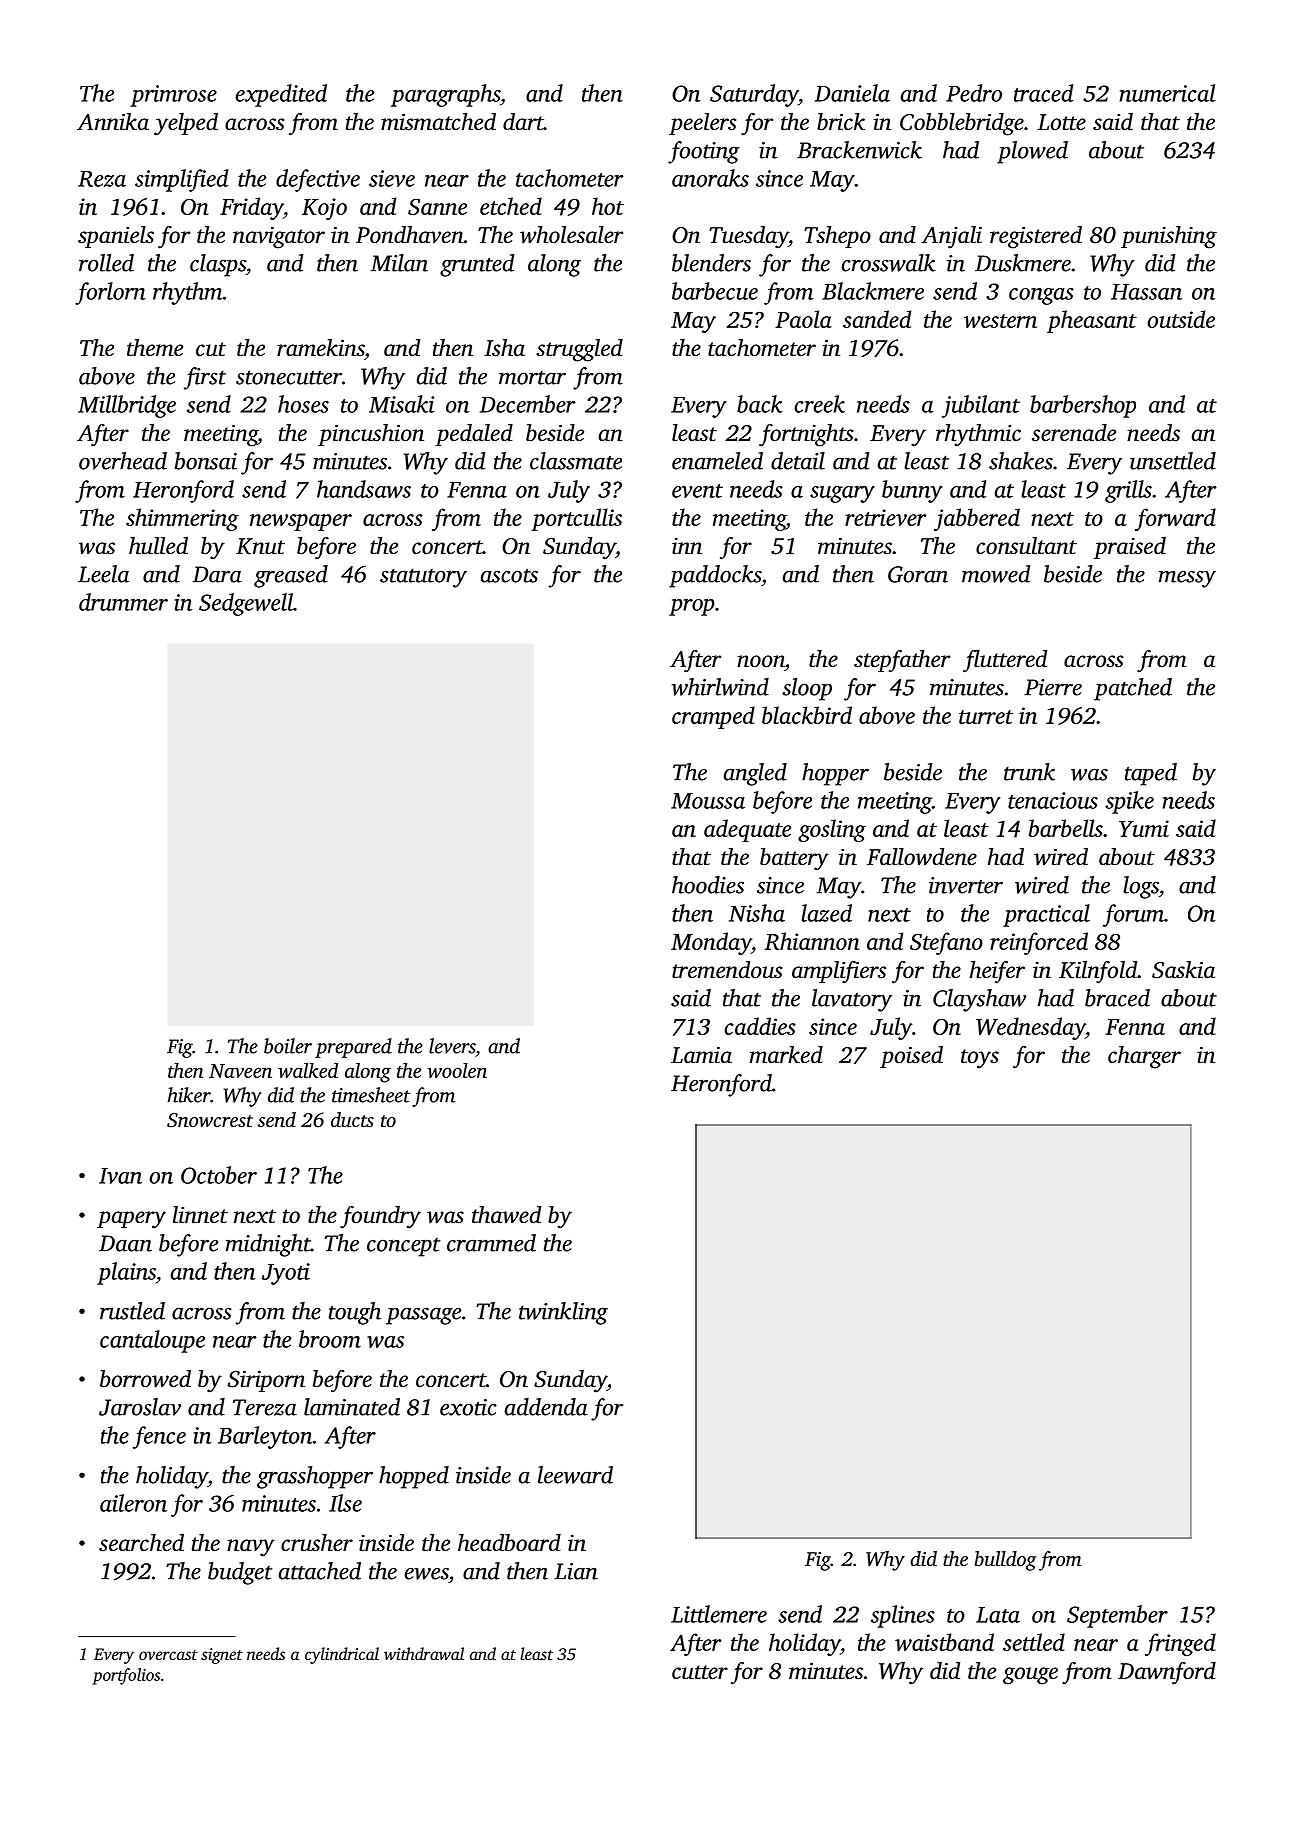 This screenshot has height=1830, width=1294. Describe the element at coordinates (1128, 491) in the screenshot. I see `grills` at that location.
